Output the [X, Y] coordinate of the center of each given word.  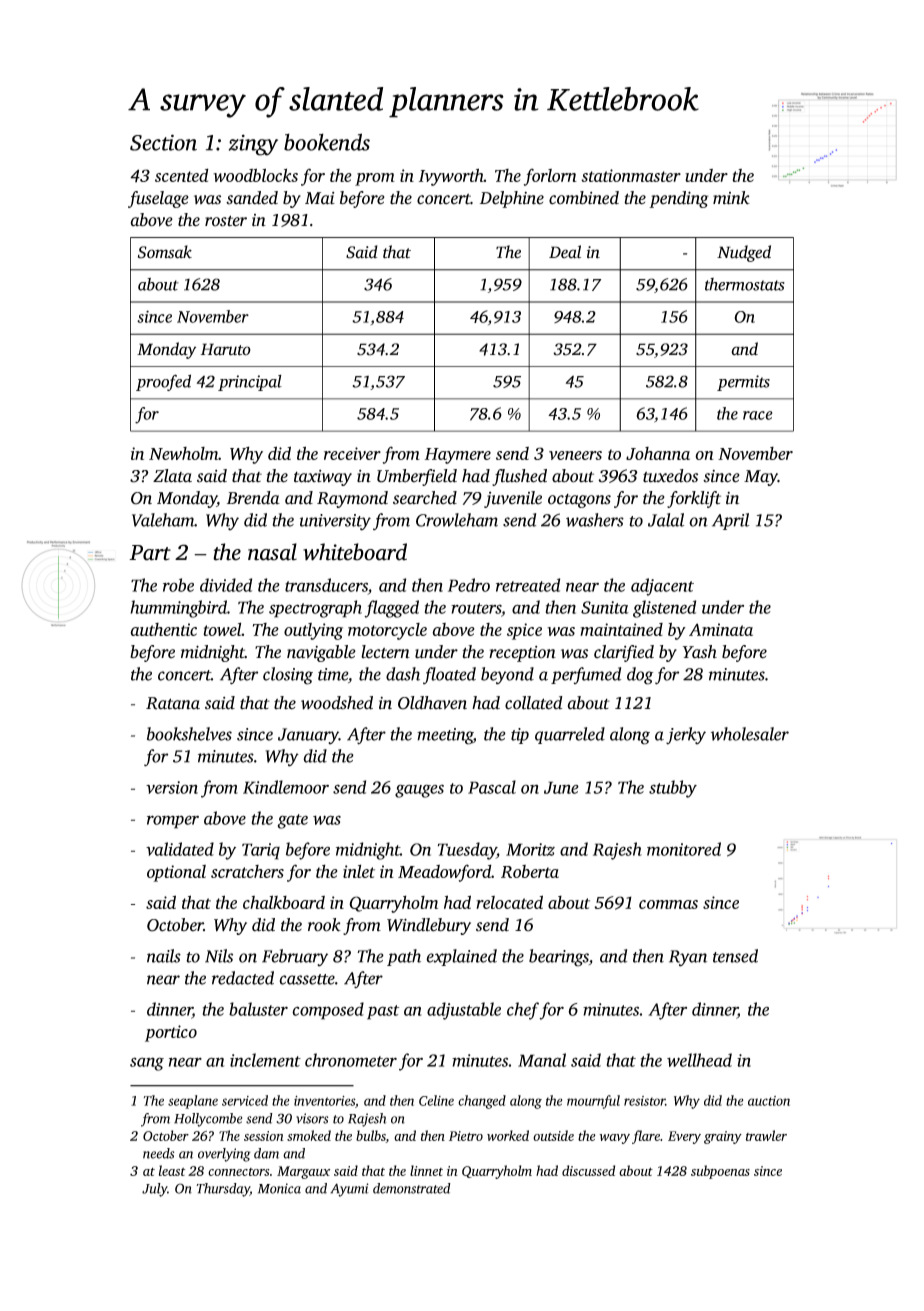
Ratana [173, 703]
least [172, 1170]
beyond [507, 676]
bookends [327, 142]
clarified [624, 653]
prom [375, 179]
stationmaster [631, 175]
